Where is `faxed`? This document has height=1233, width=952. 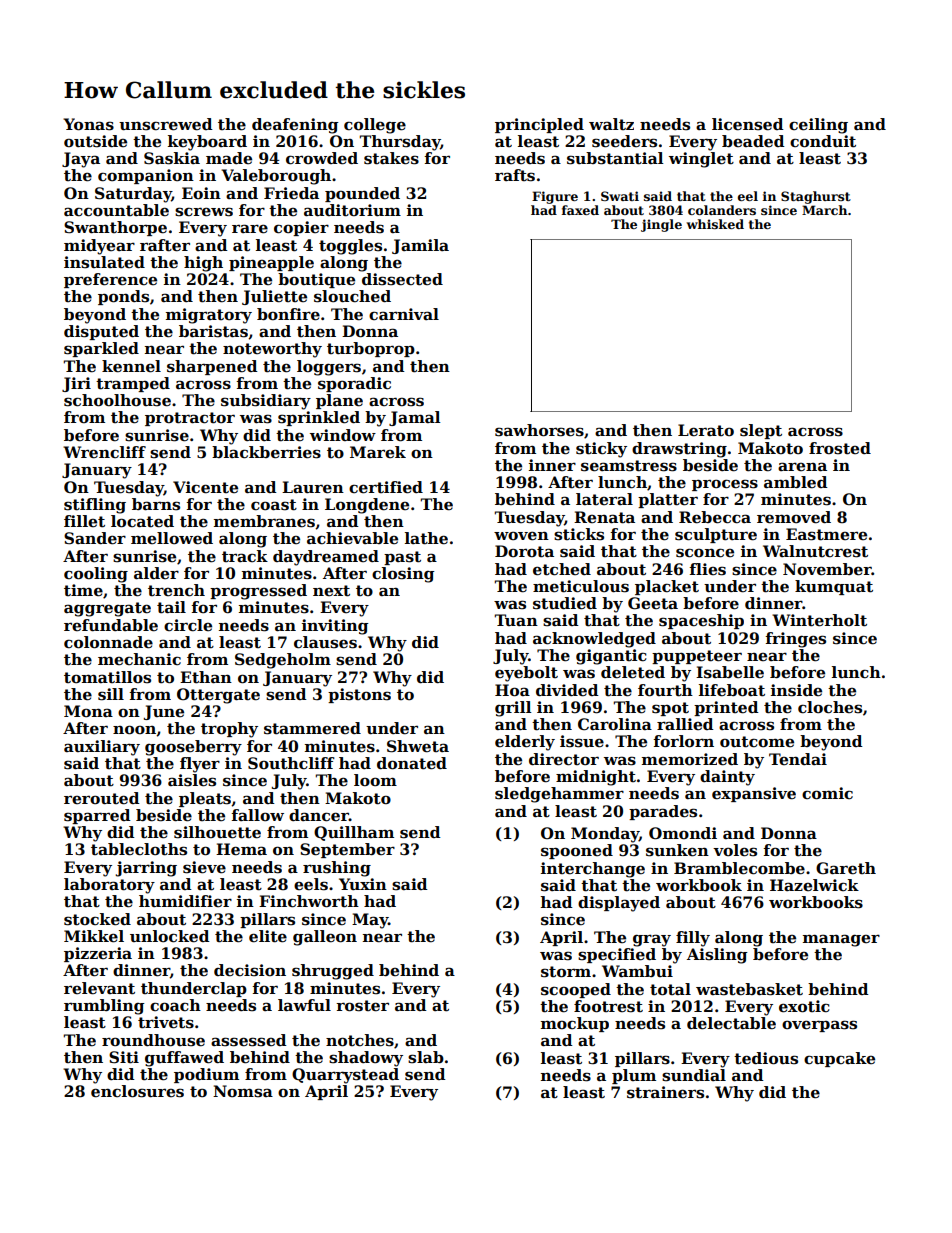 faxed is located at coordinates (580, 210).
